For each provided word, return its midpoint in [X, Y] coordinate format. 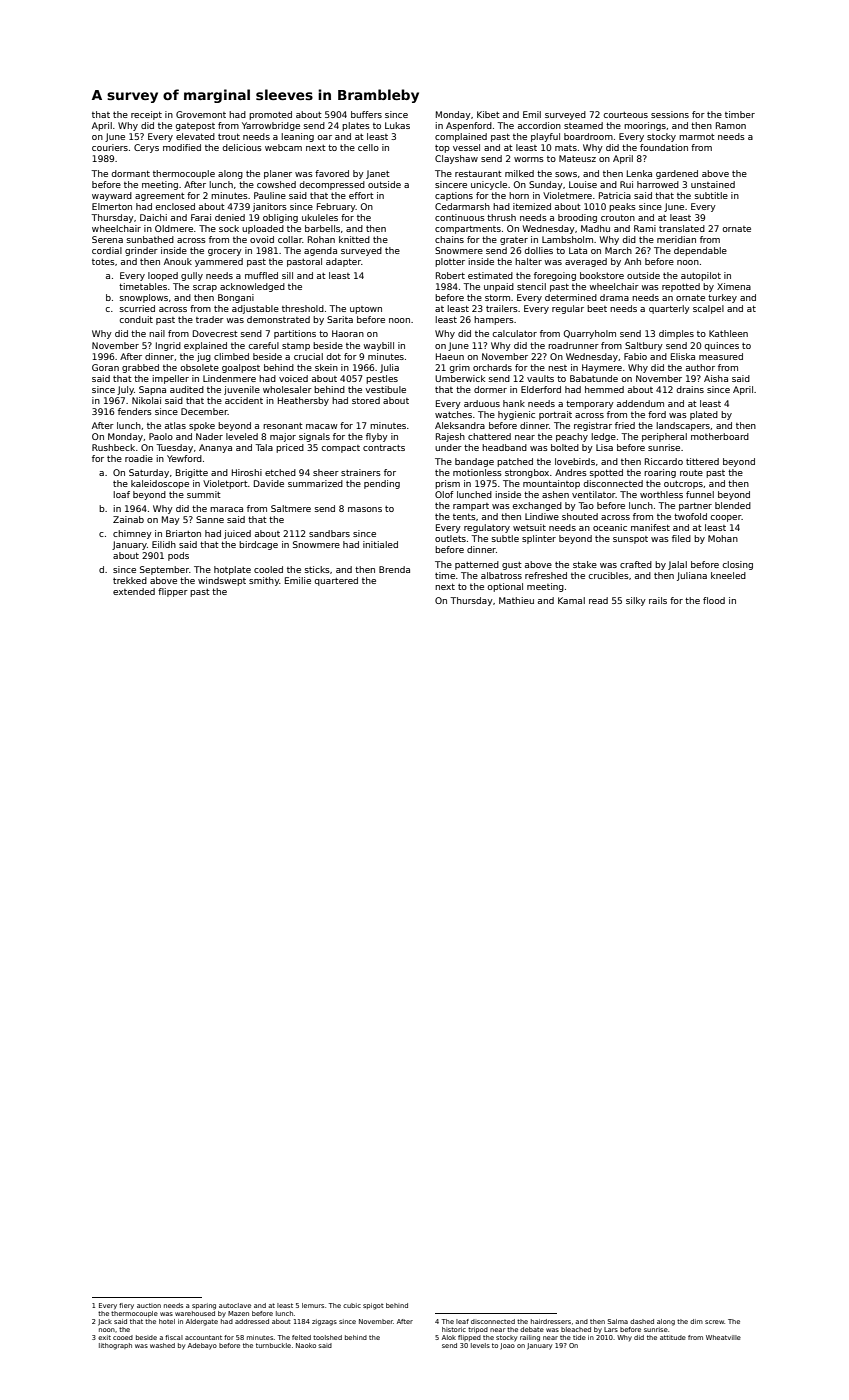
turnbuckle [273, 1345]
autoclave [235, 1305]
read [598, 600]
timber [740, 114]
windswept [222, 581]
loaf [121, 494]
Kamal [571, 600]
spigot [373, 1306]
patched [515, 462]
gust [512, 566]
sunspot [630, 540]
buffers [366, 114]
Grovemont [201, 114]
